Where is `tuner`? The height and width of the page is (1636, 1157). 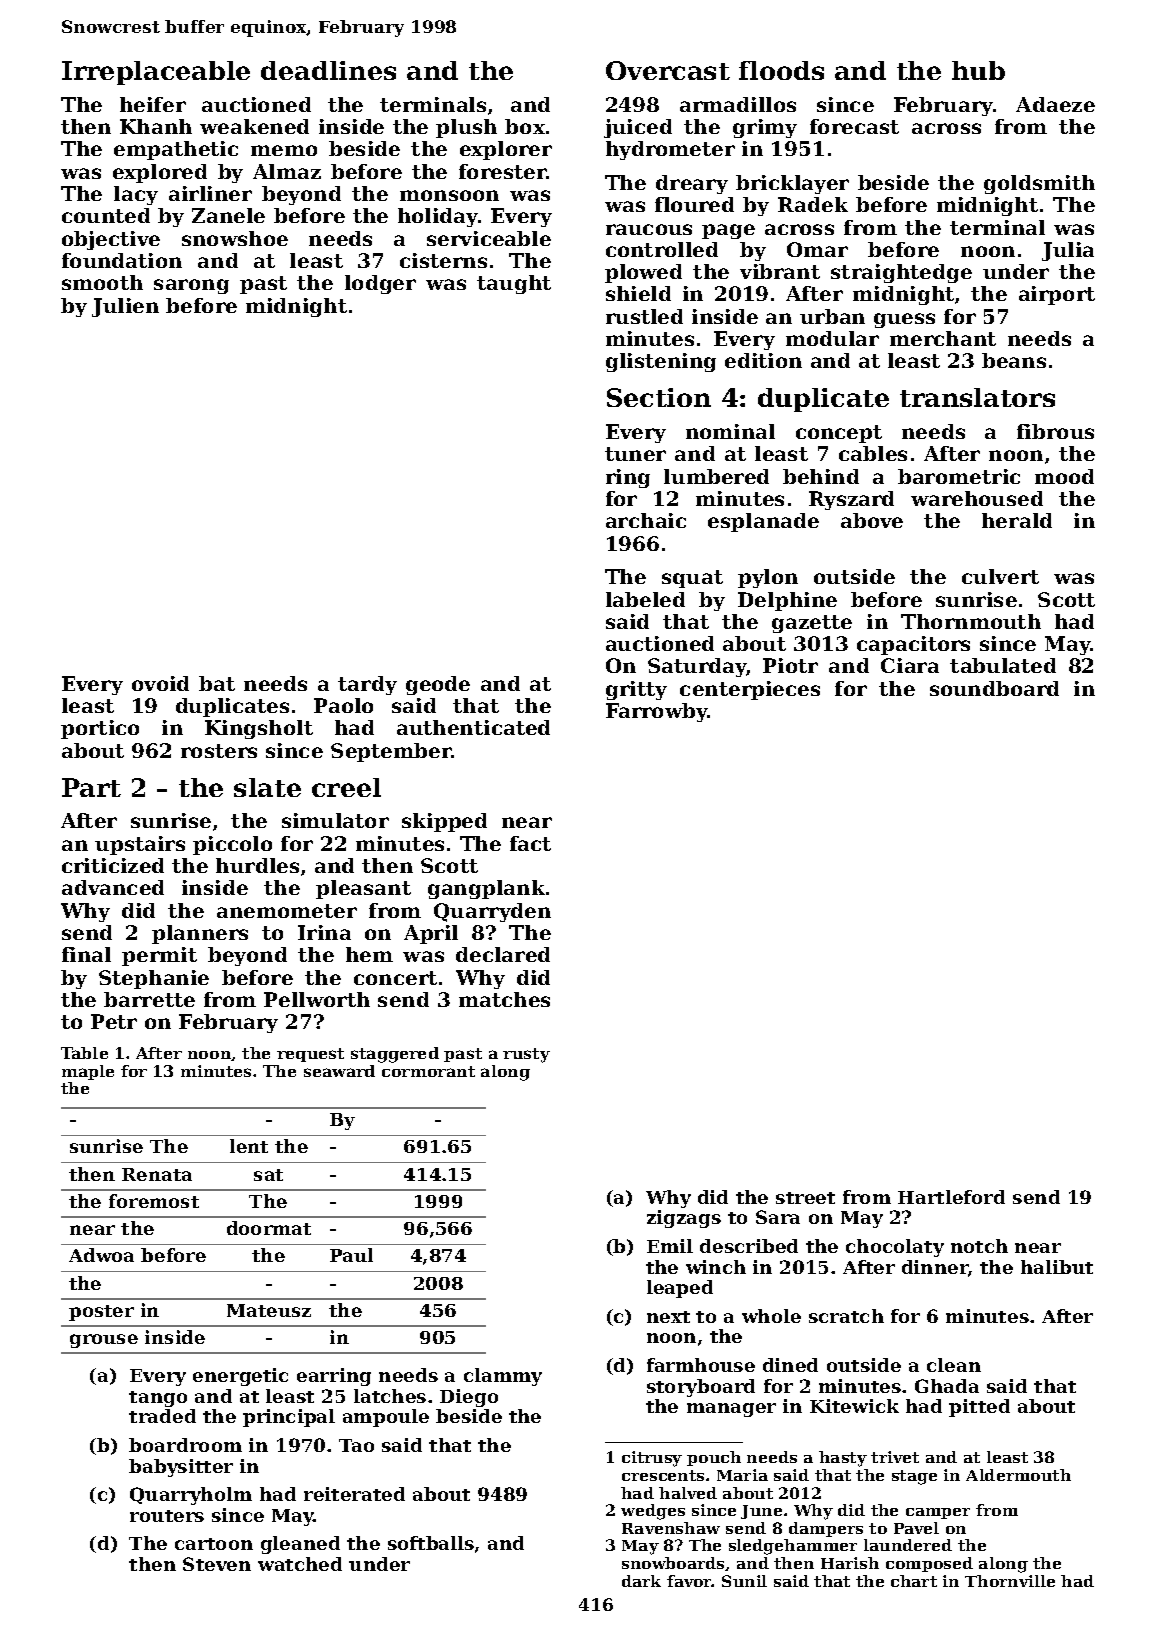
tuner is located at coordinates (635, 454).
